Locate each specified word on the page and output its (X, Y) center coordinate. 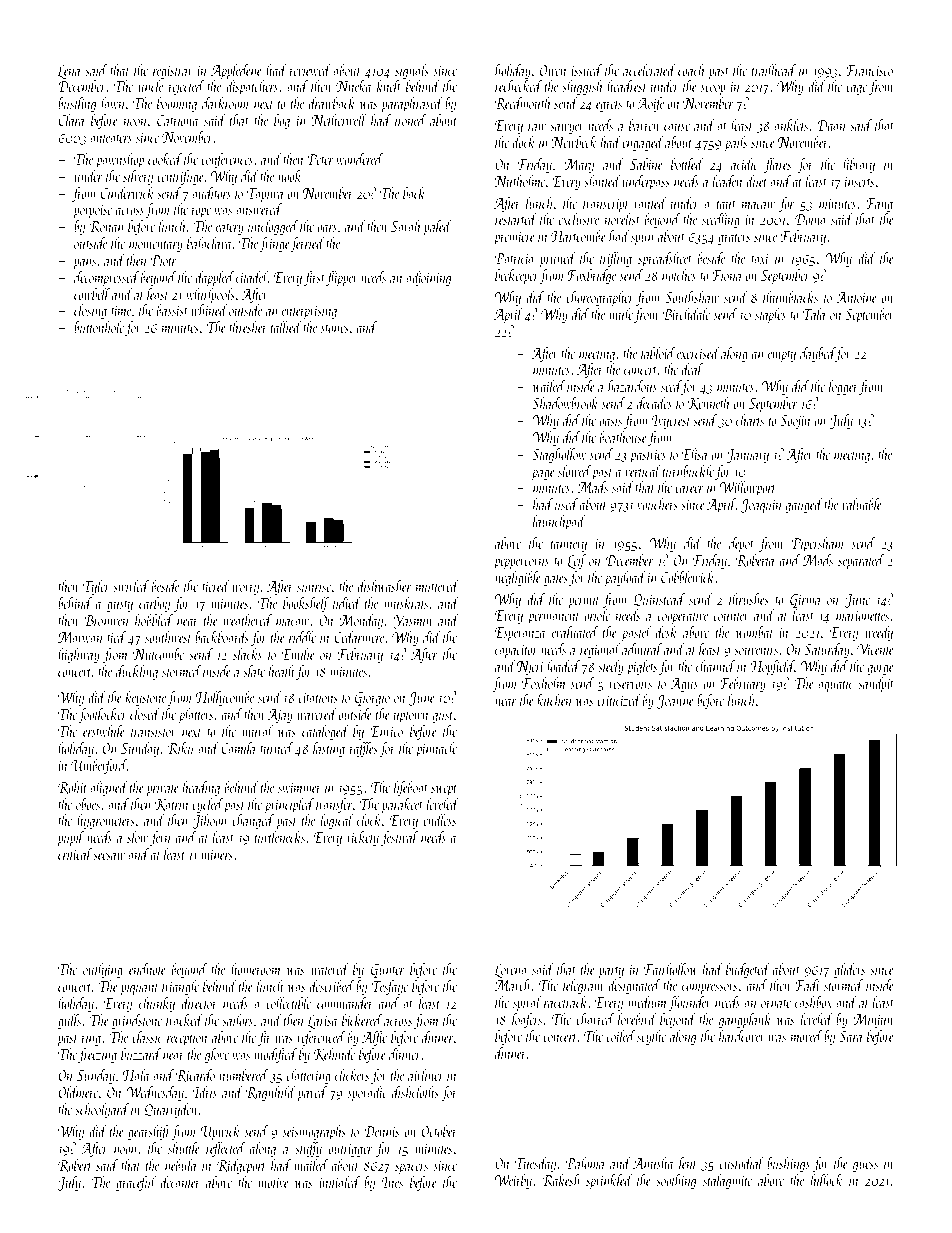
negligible (518, 578)
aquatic (835, 686)
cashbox (813, 1002)
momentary (156, 246)
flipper (342, 279)
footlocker (102, 715)
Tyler (96, 587)
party (611, 973)
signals (412, 71)
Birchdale (686, 314)
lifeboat (411, 788)
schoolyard (102, 1110)
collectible (288, 1003)
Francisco (869, 70)
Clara (71, 120)
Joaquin (761, 506)
